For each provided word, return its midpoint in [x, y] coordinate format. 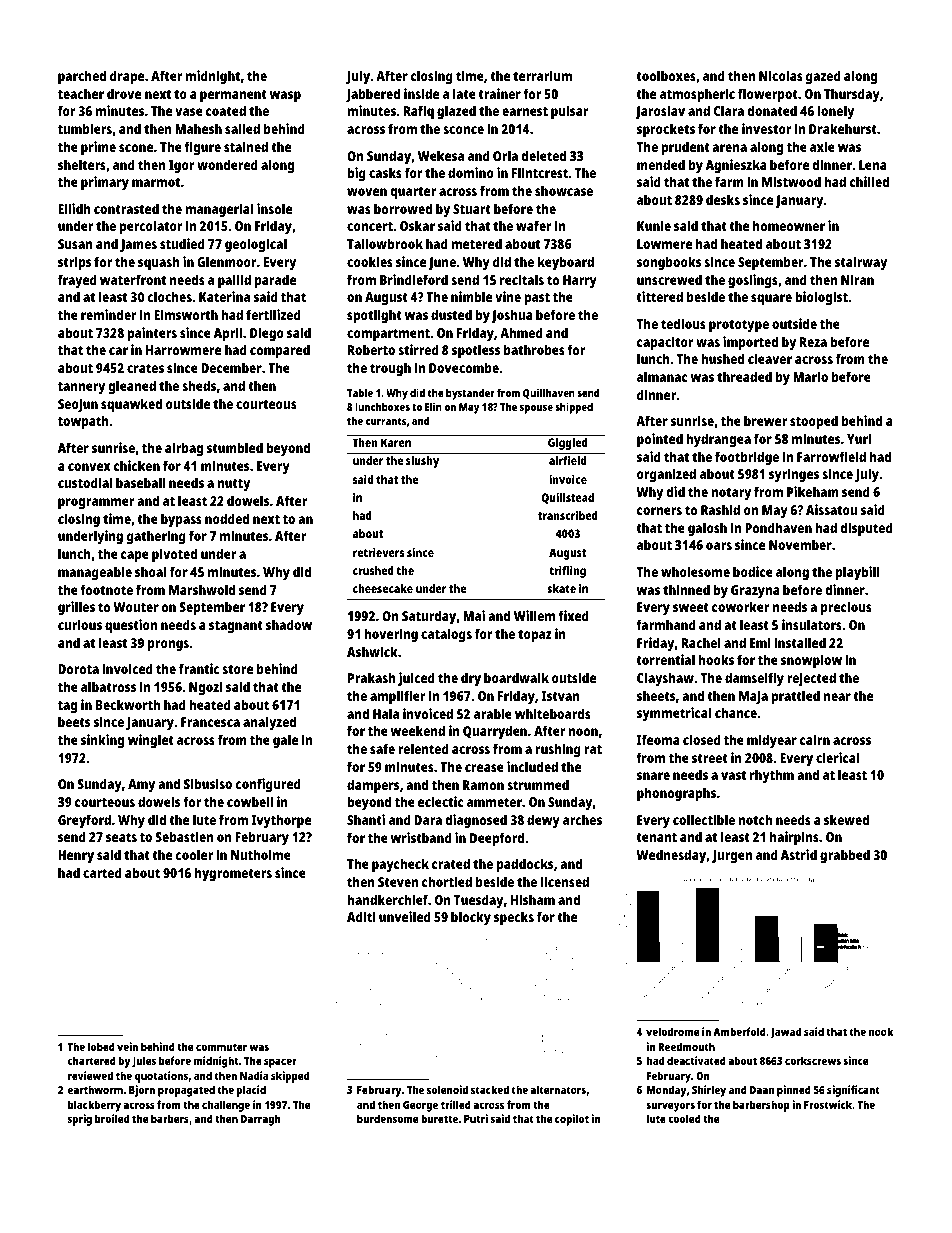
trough [390, 369]
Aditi [361, 916]
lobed [101, 1046]
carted [102, 872]
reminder [109, 314]
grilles [76, 608]
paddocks [525, 865]
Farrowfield [831, 456]
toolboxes [666, 75]
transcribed [568, 515]
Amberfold [739, 1031]
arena [729, 148]
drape [127, 77]
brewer [765, 420]
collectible [704, 819]
